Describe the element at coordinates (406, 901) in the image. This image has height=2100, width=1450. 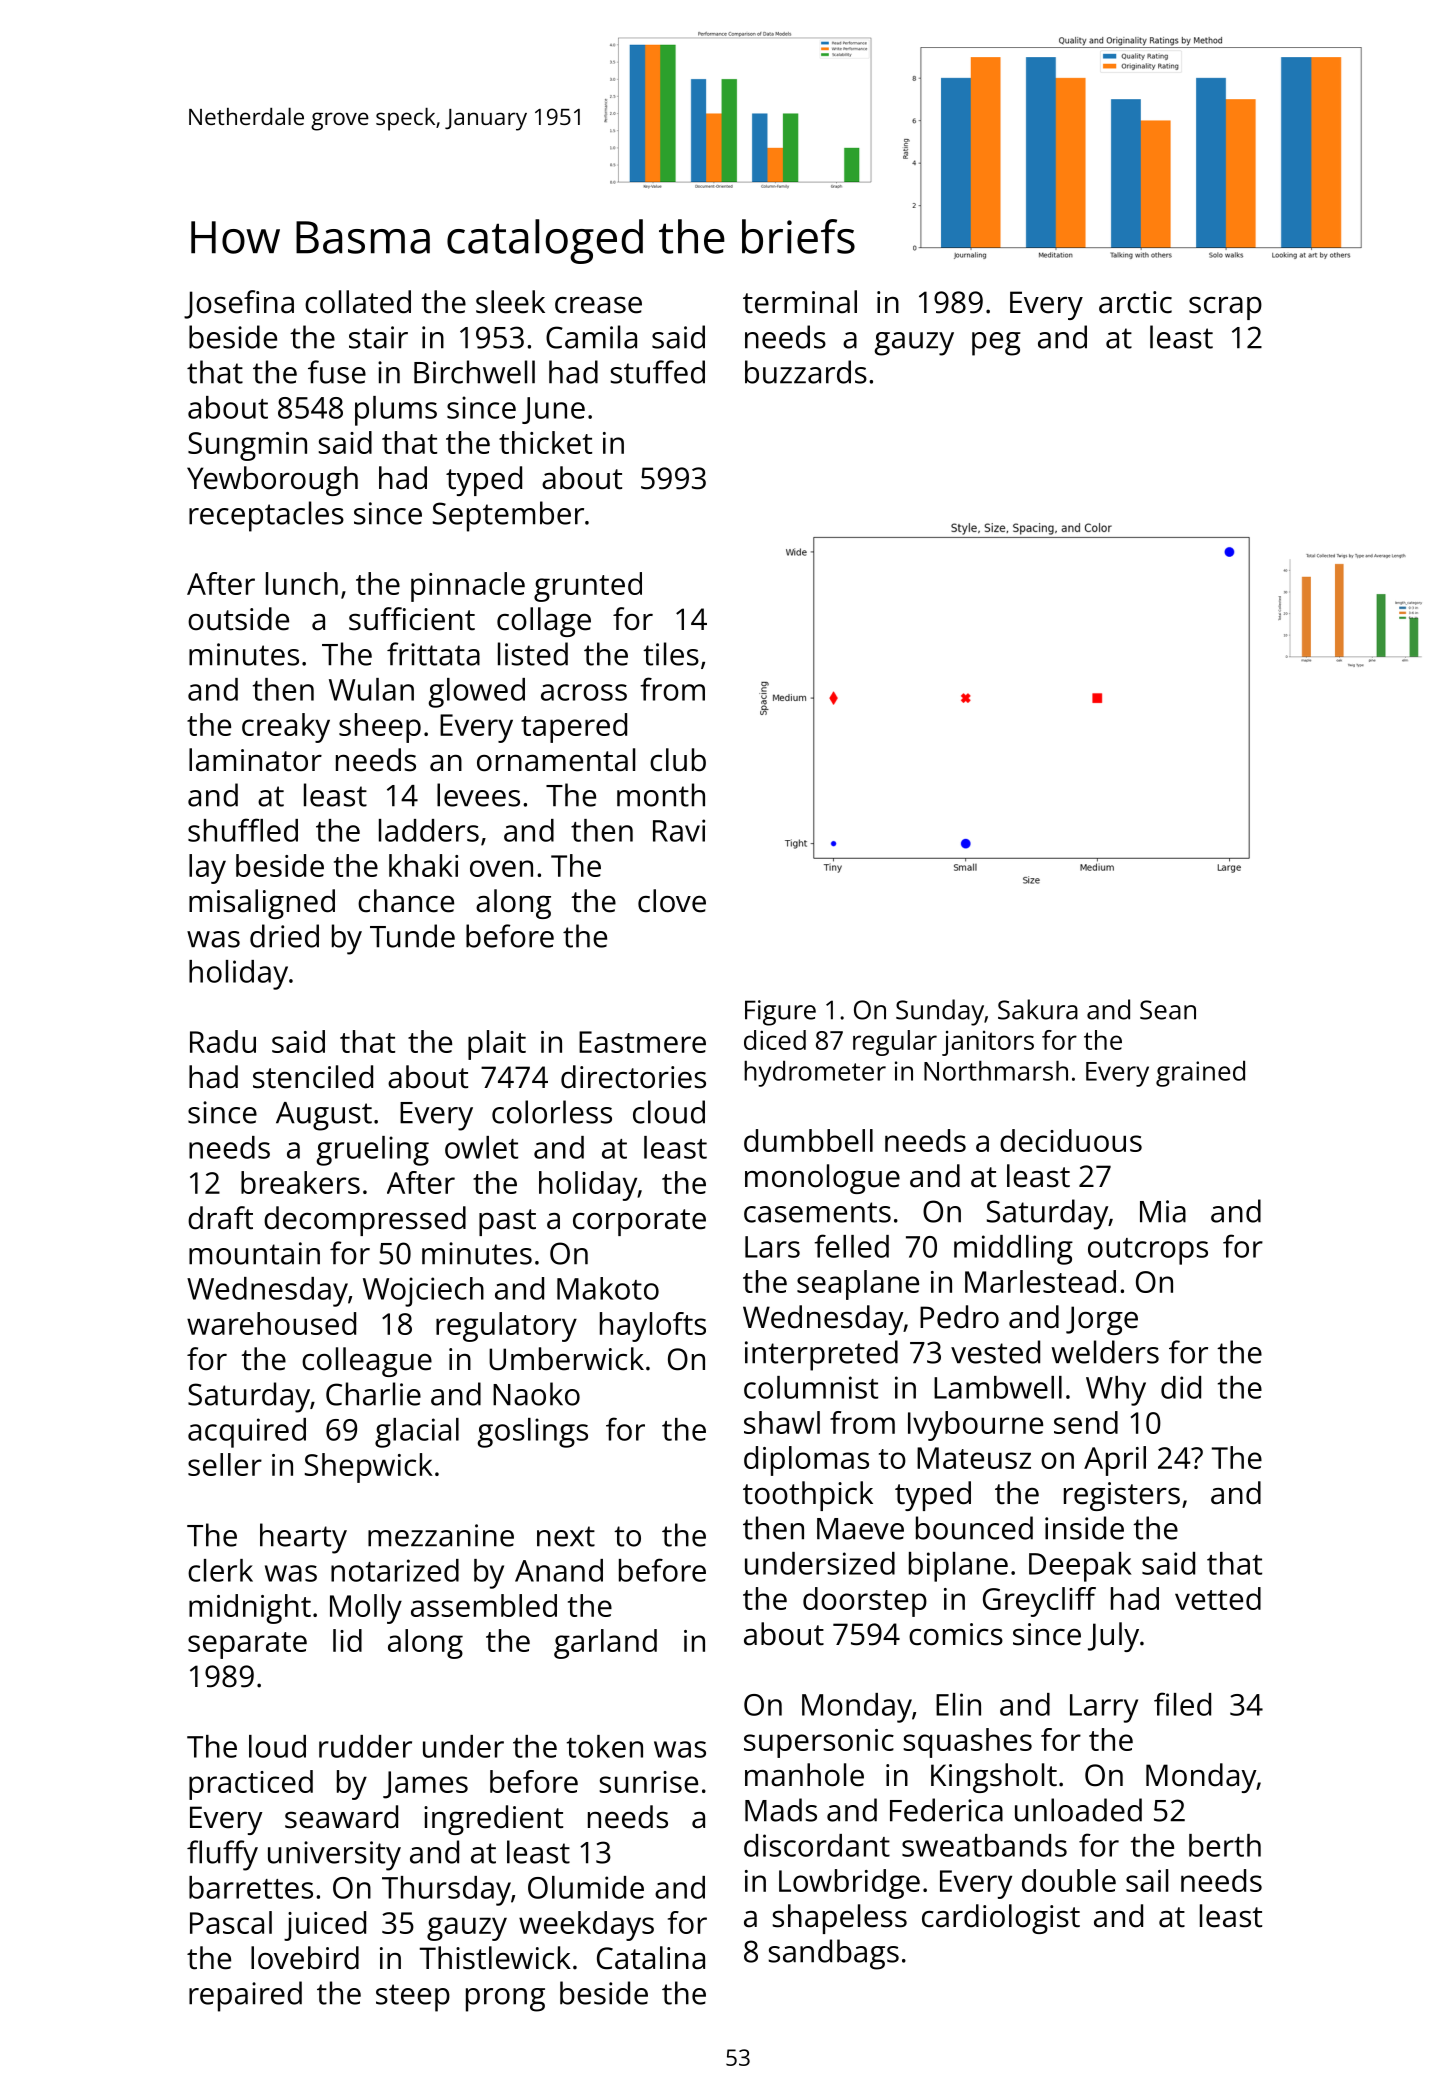
I see `chance` at that location.
